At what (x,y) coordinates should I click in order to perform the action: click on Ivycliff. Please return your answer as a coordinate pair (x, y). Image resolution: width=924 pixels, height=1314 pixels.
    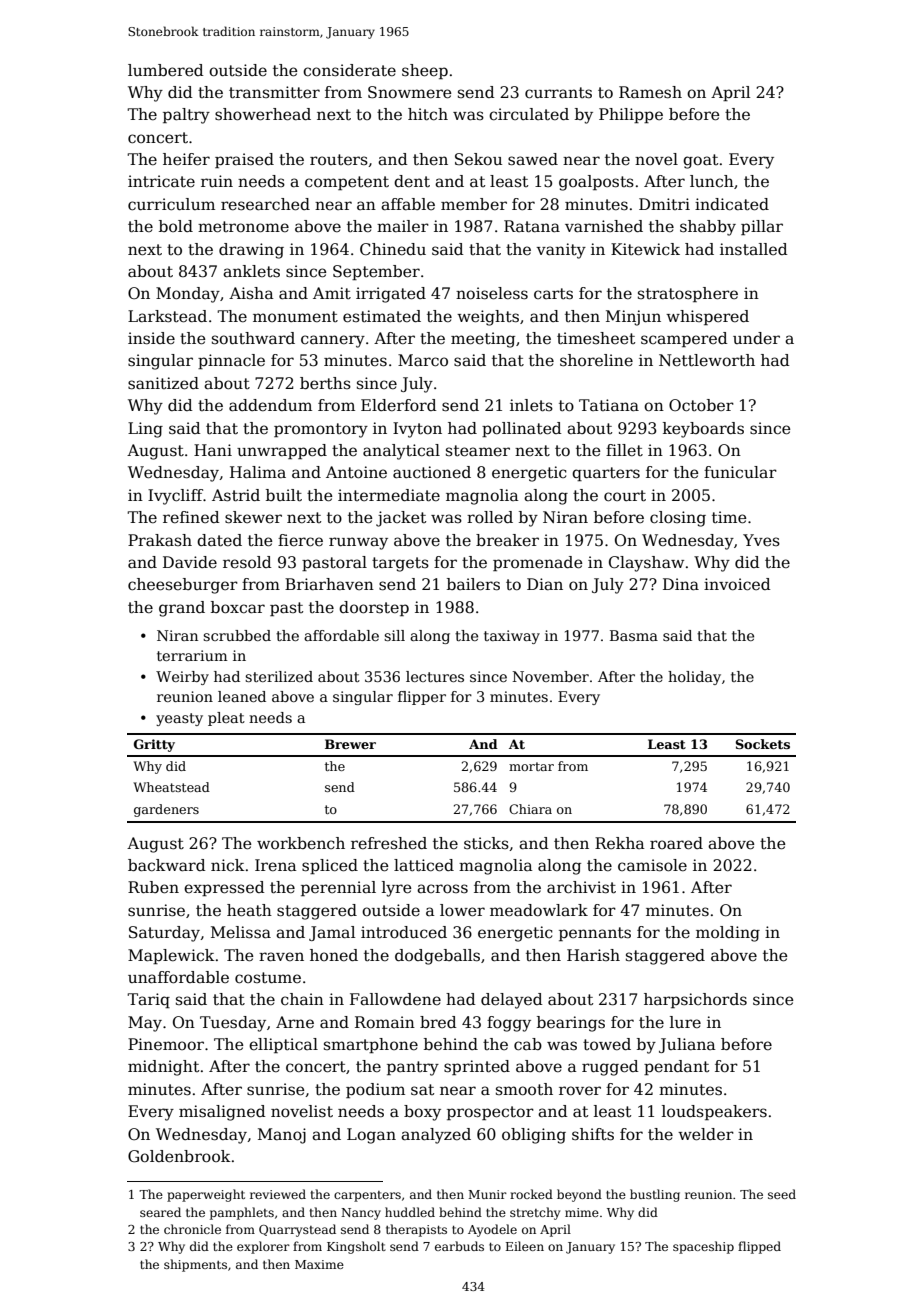
    Looking at the image, I should click on (176, 497).
